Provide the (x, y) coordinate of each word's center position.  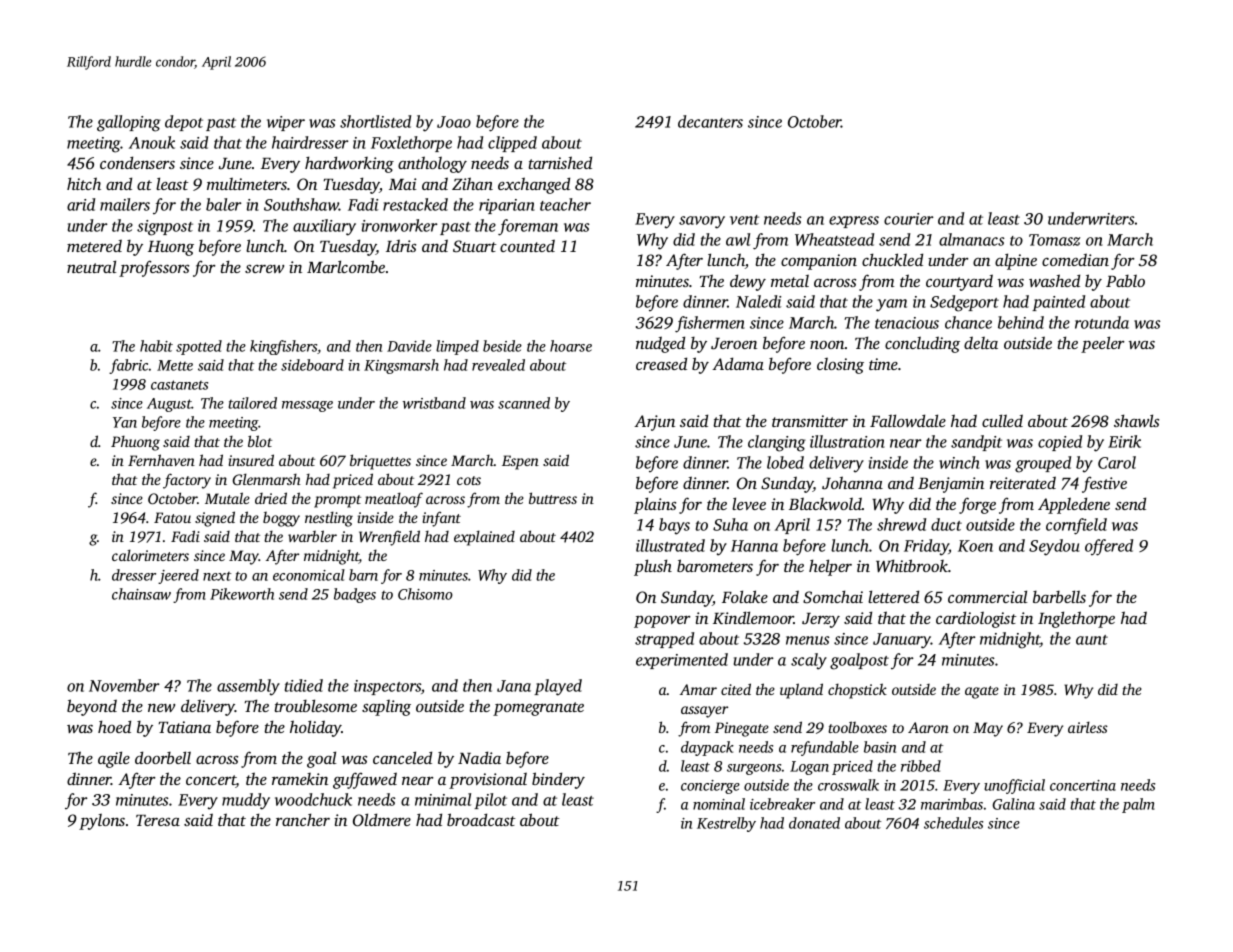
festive (1104, 484)
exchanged (534, 185)
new (161, 708)
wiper (286, 123)
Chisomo (425, 594)
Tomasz (1054, 240)
